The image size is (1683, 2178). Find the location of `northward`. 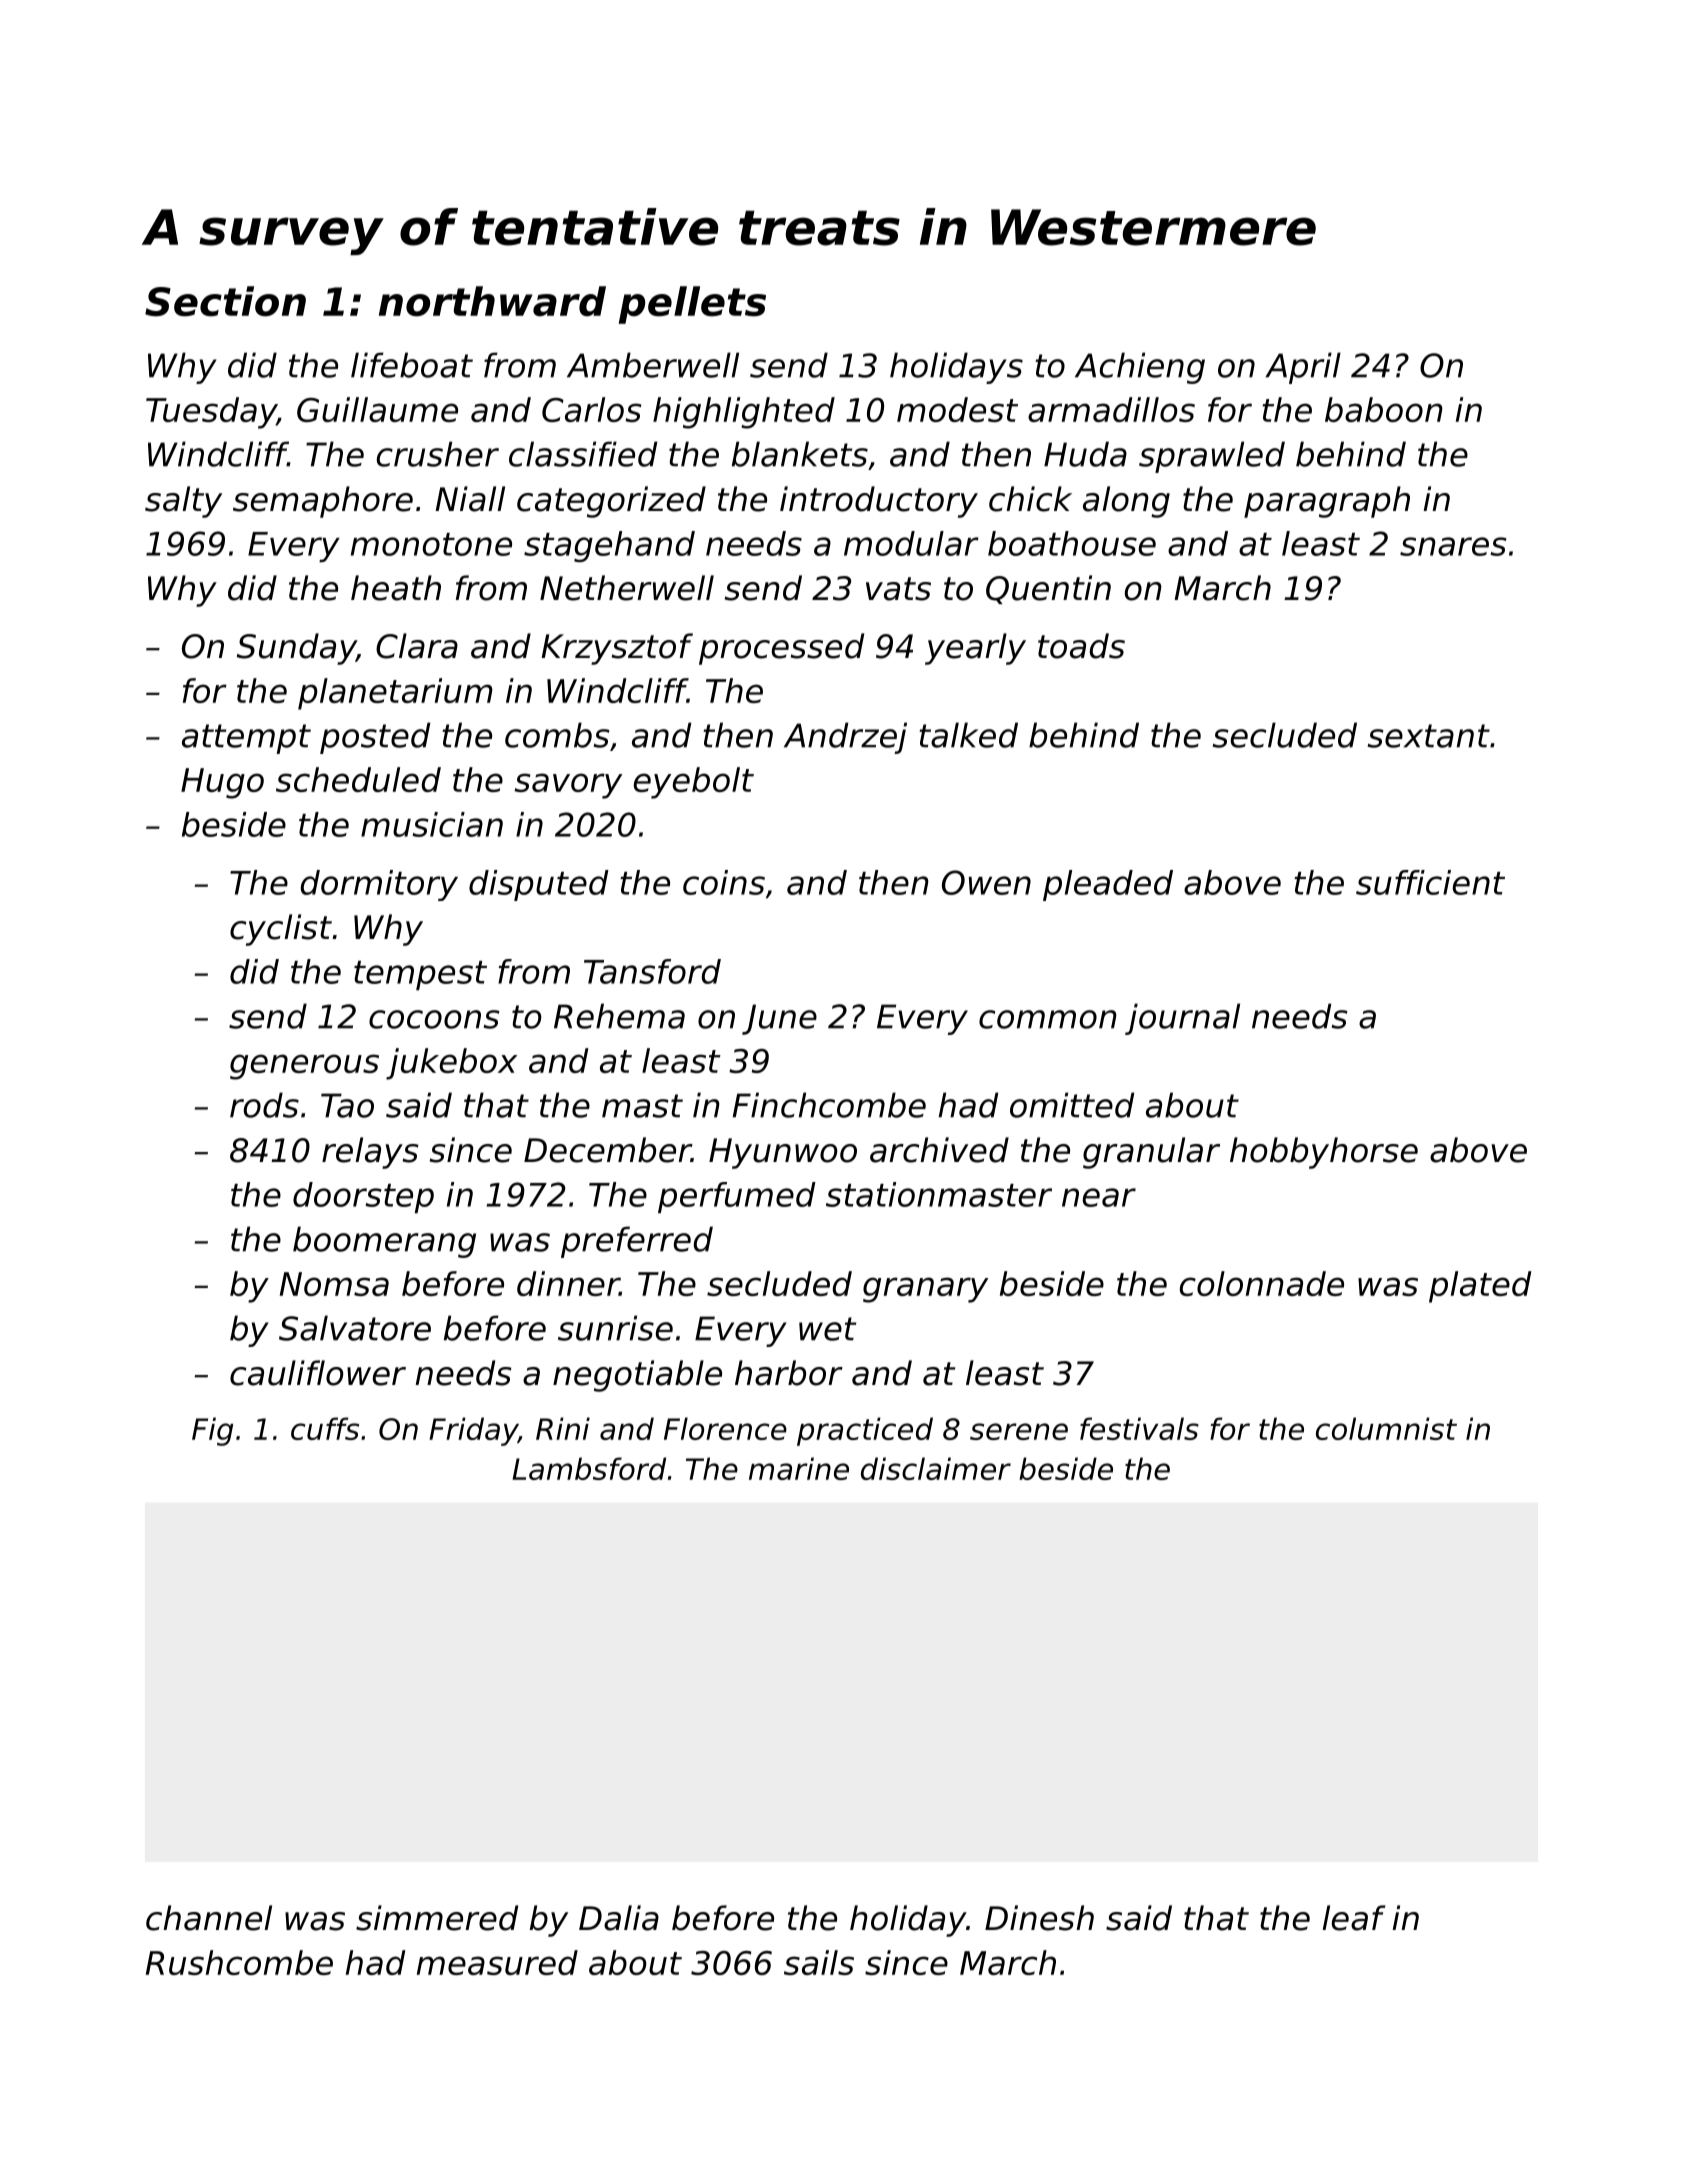

northward is located at coordinates (492, 301).
